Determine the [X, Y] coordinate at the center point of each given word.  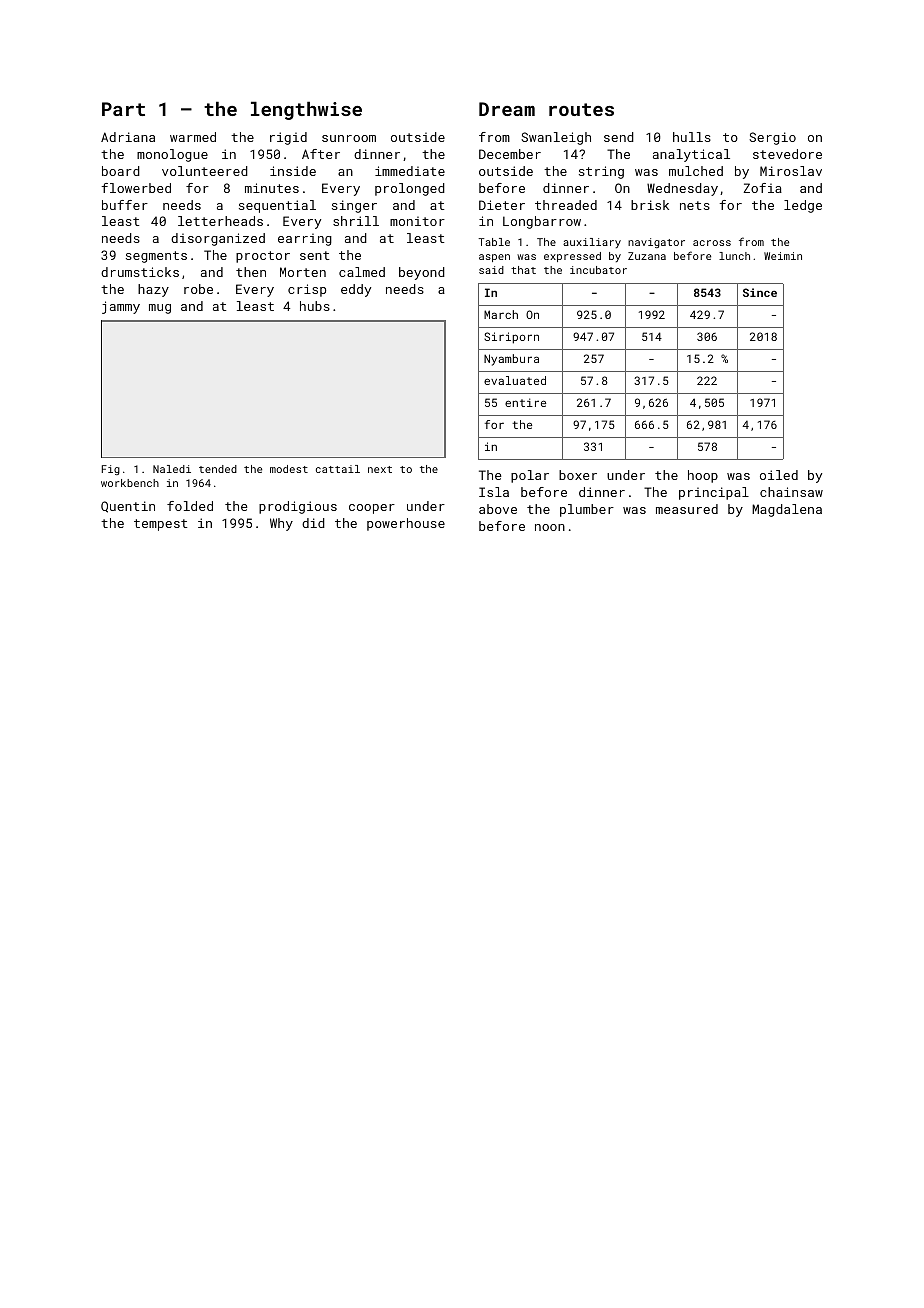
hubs [315, 306]
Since [760, 292]
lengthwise [306, 110]
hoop [703, 476]
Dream [507, 109]
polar [530, 476]
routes [581, 109]
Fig [111, 470]
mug [160, 309]
